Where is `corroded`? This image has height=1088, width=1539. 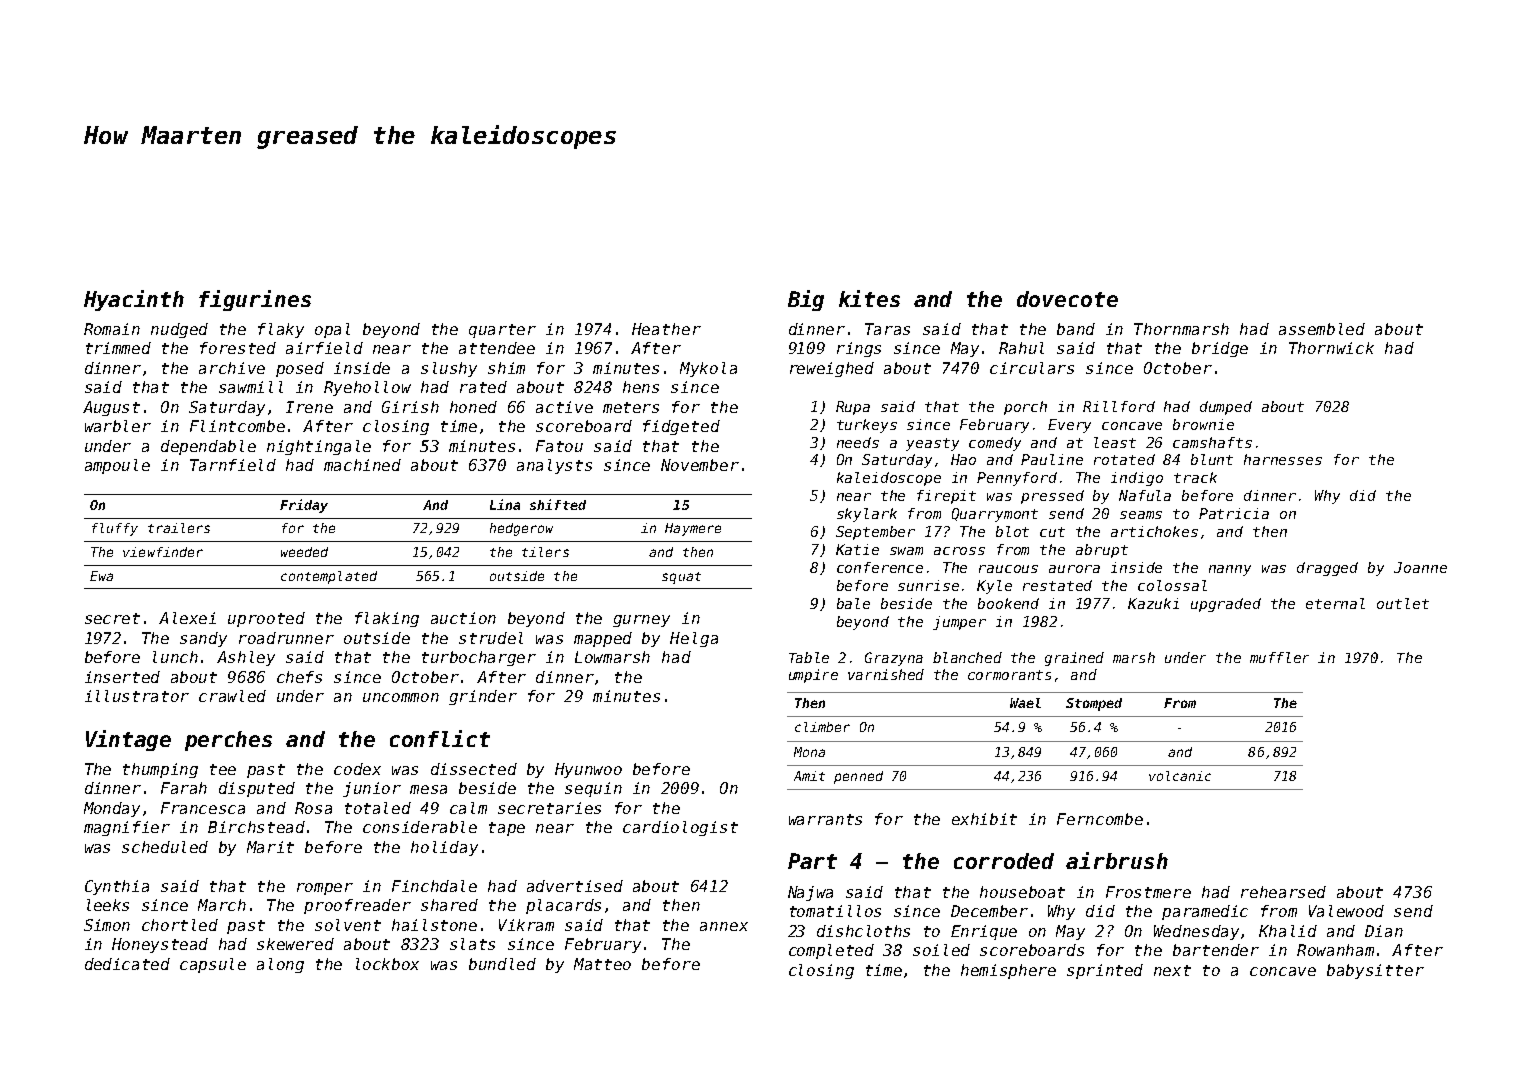
corroded is located at coordinates (1004, 861).
